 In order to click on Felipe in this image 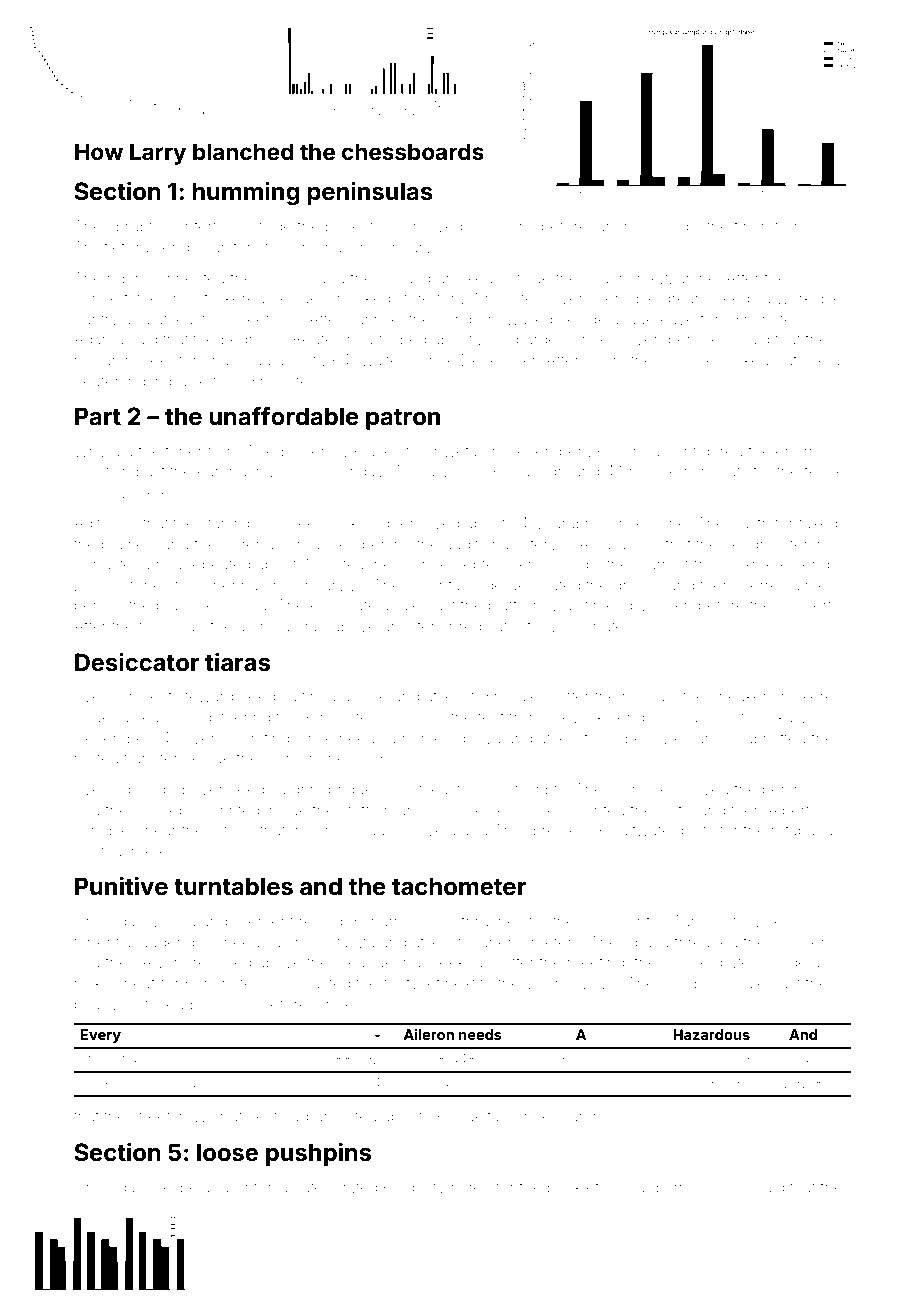, I will do `click(176, 1187)`.
